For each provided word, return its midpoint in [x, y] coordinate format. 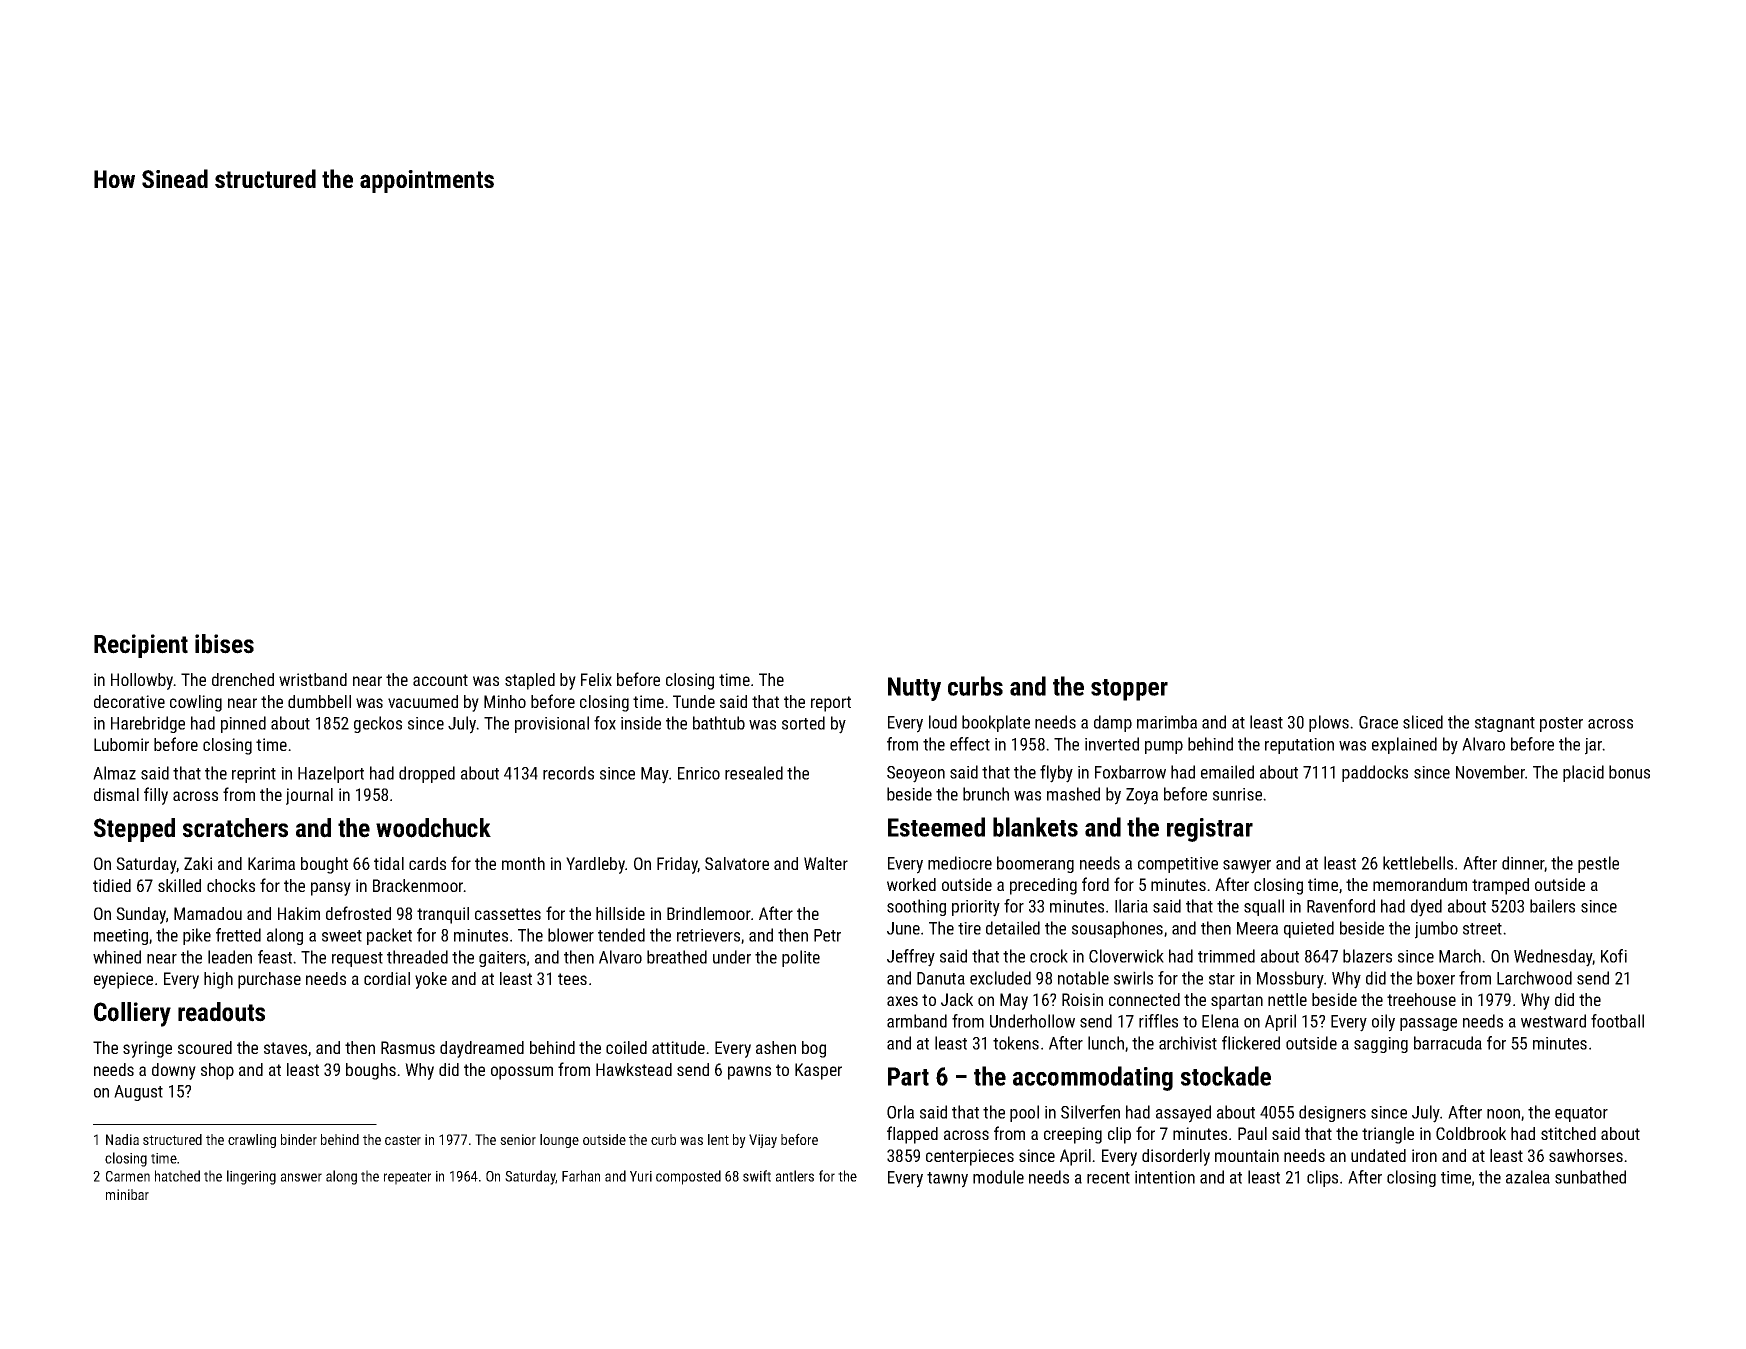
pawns [749, 1073]
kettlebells [1418, 863]
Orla [900, 1112]
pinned [243, 724]
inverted [1112, 744]
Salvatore [737, 863]
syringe [147, 1049]
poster [1561, 724]
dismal [116, 794]
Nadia [122, 1139]
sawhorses [1586, 1155]
